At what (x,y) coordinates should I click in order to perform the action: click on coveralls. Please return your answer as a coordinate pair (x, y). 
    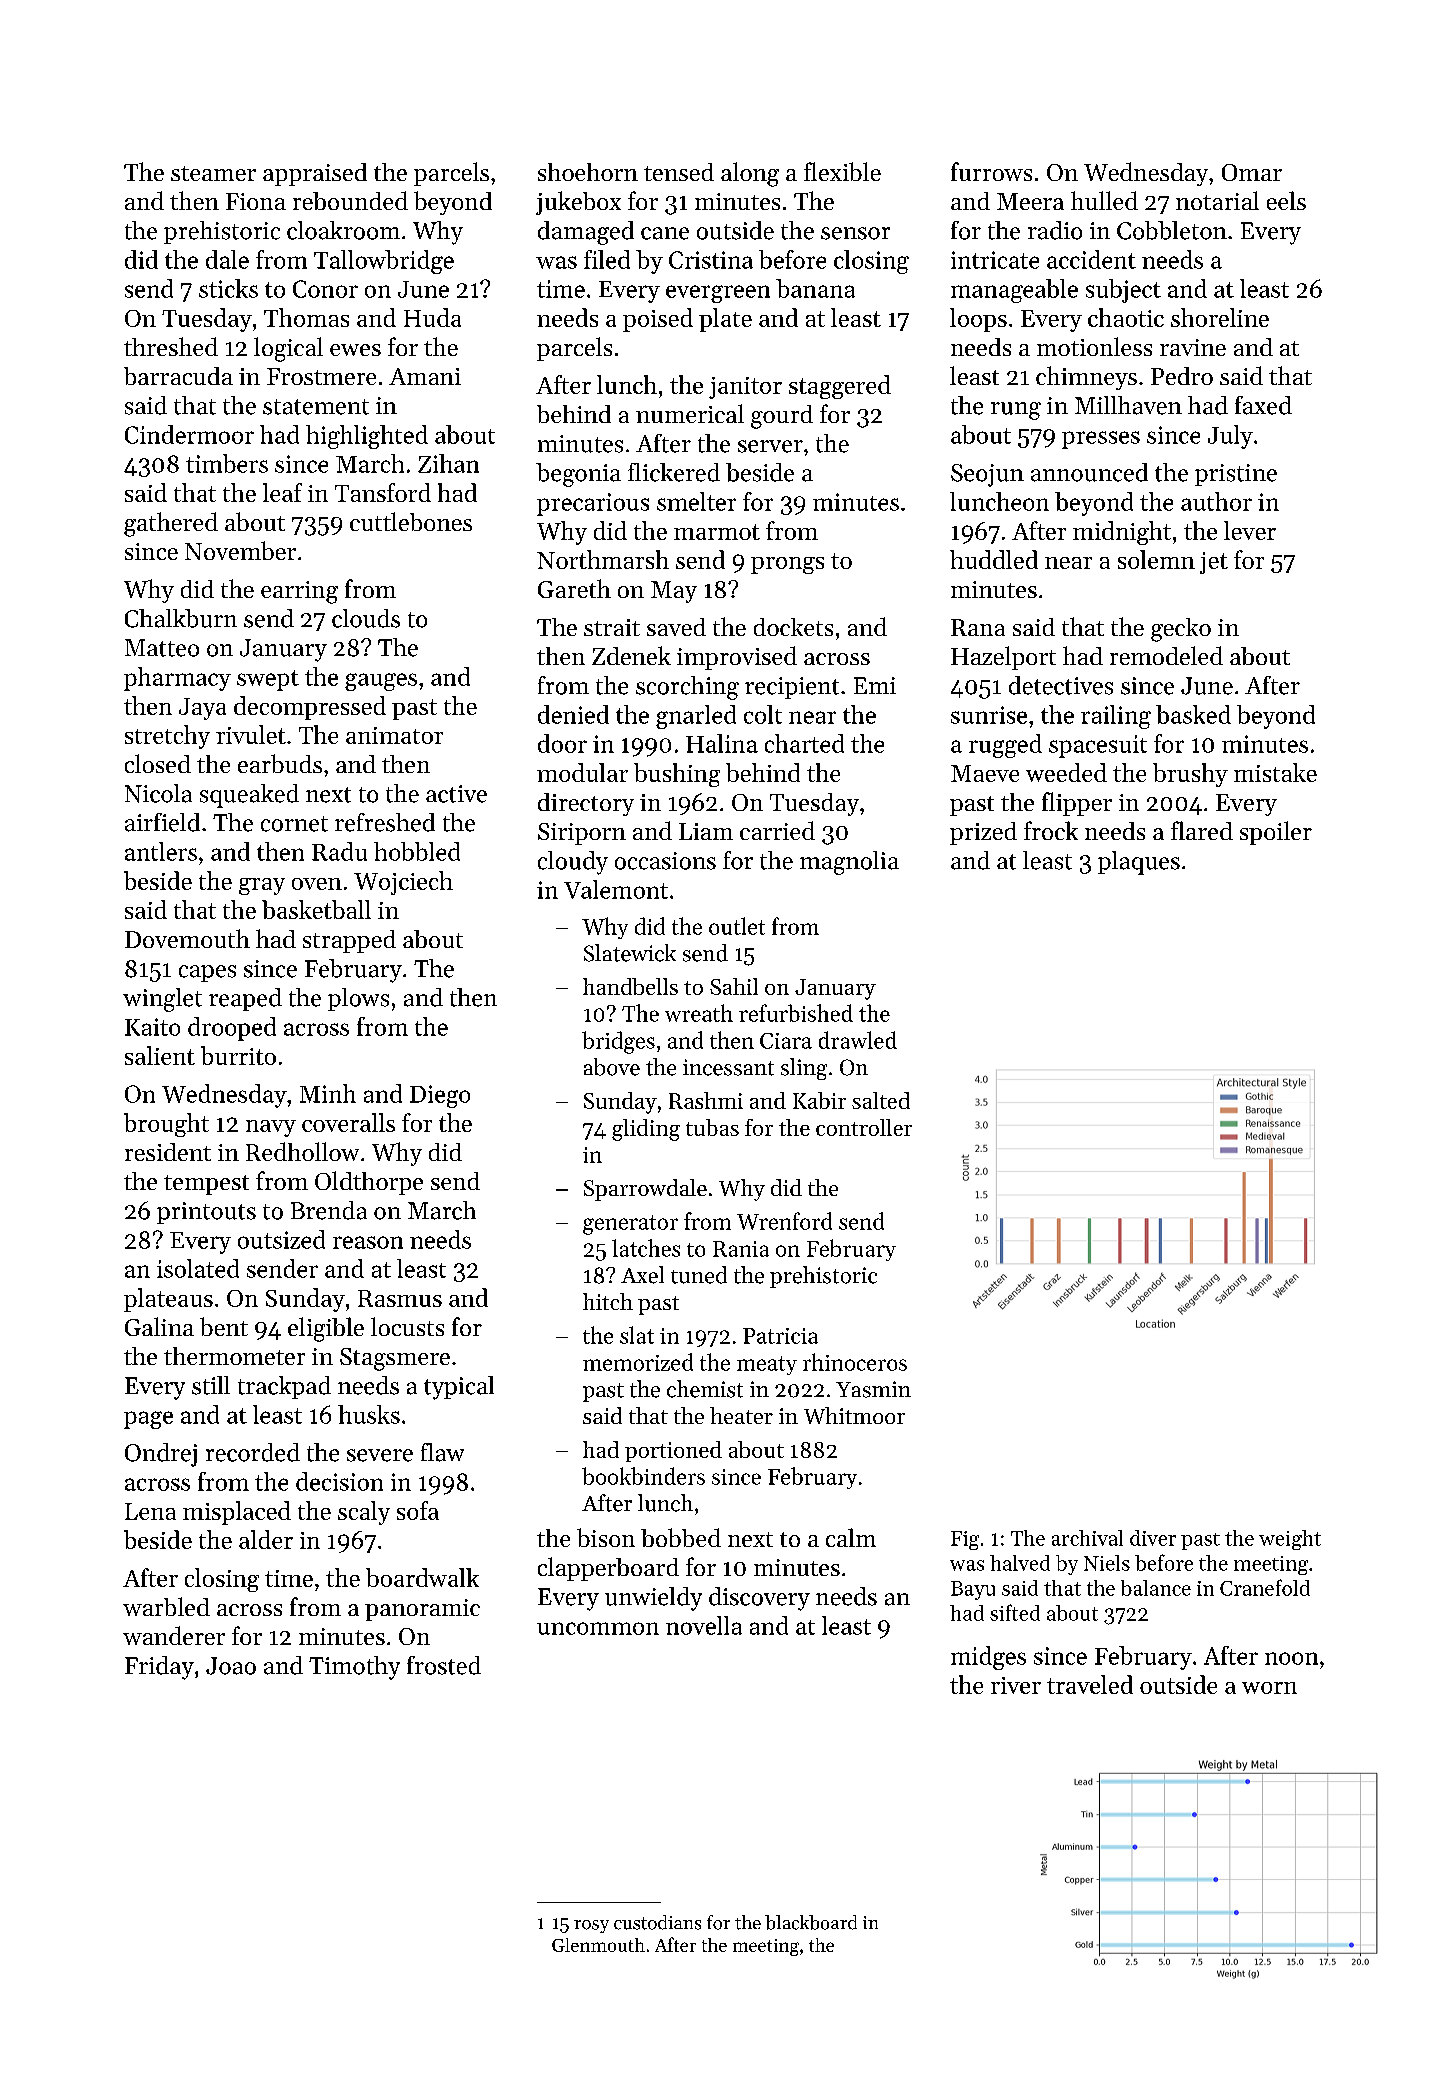
    Looking at the image, I should click on (348, 1122).
